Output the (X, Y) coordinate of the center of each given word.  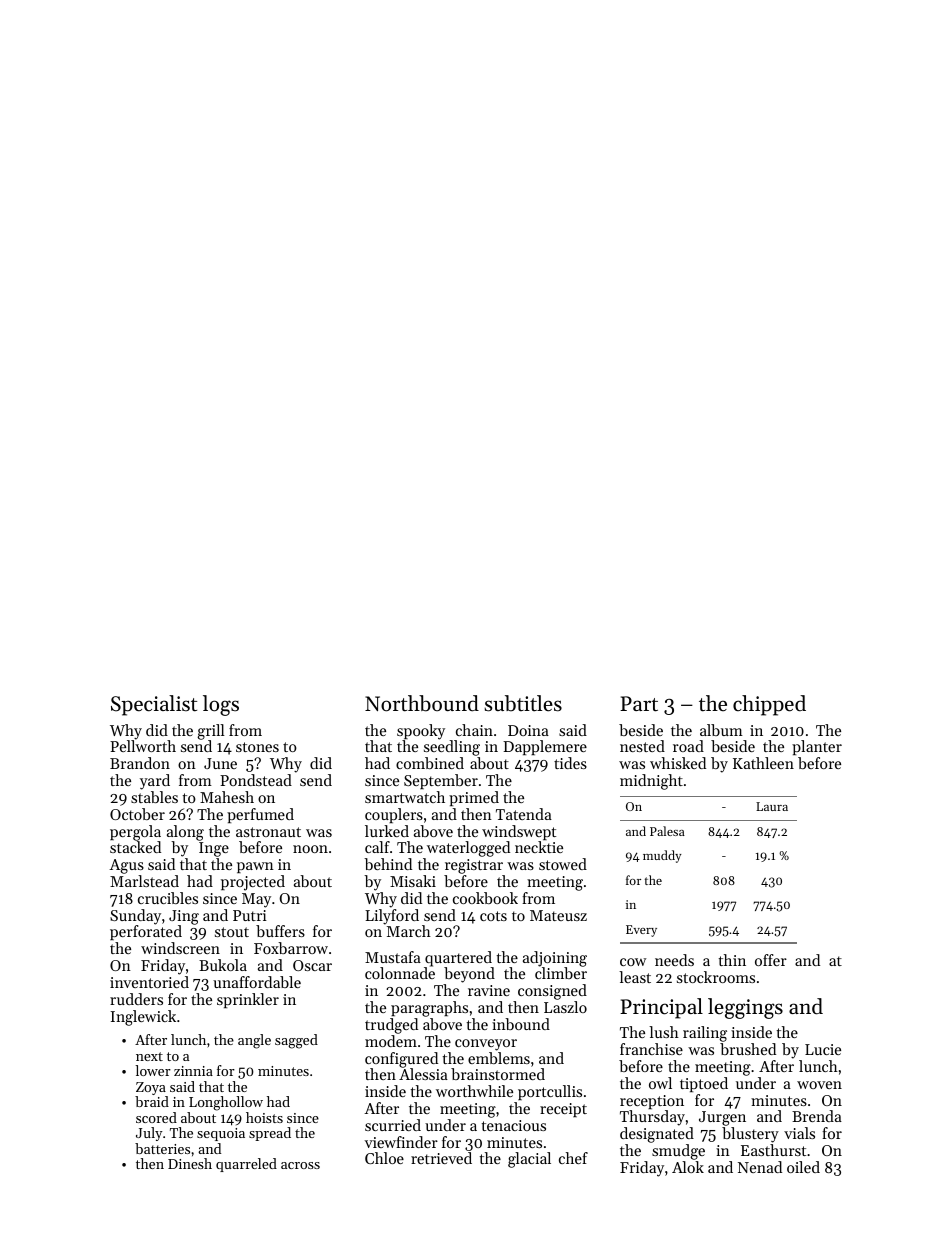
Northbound (422, 703)
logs (221, 705)
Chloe (384, 1158)
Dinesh (190, 1163)
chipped (769, 705)
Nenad (760, 1167)
